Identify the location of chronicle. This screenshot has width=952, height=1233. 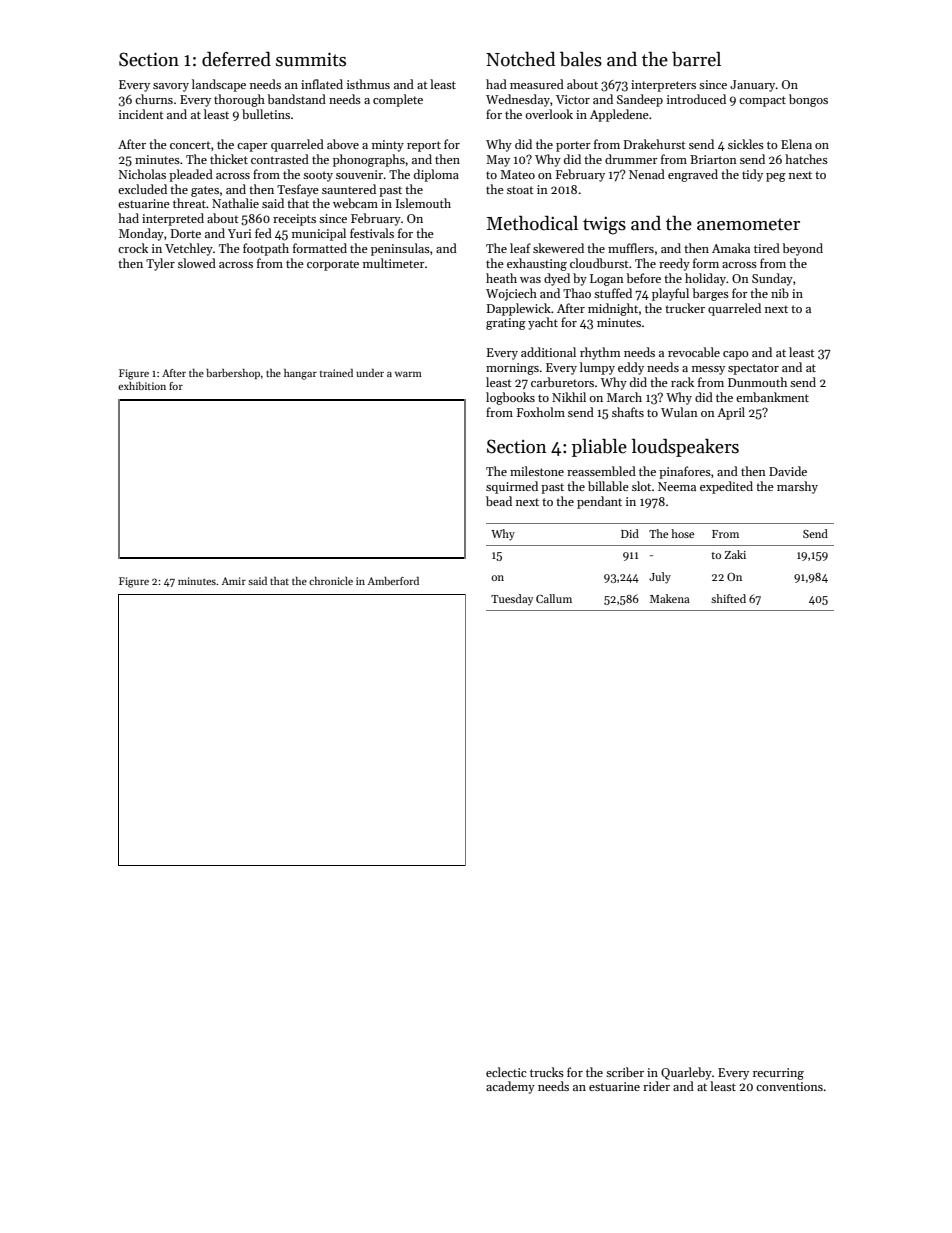
(331, 581).
